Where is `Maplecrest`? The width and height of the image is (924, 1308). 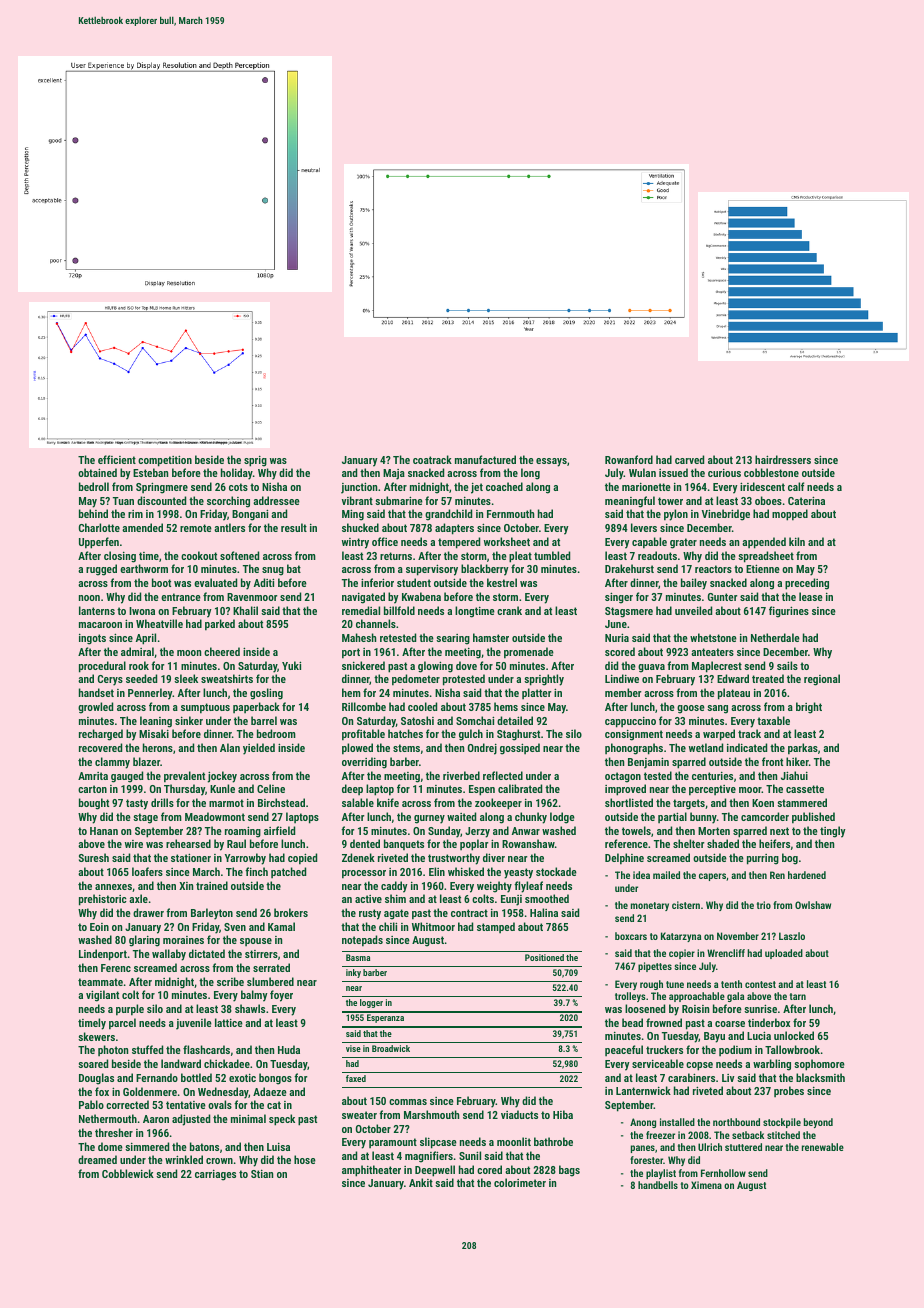 Maplecrest is located at coordinates (717, 667).
